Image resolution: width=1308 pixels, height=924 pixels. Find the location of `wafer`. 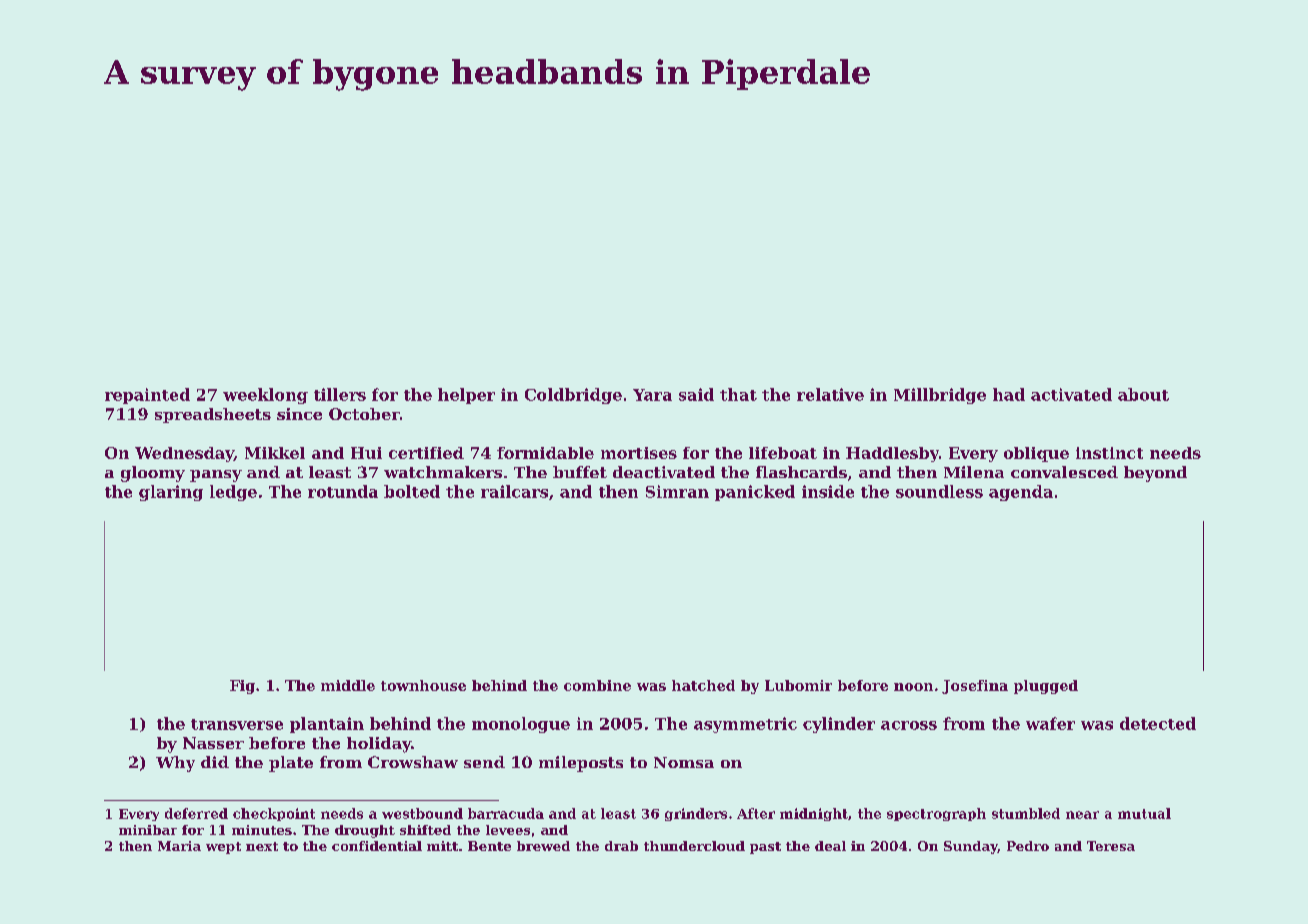

wafer is located at coordinates (1050, 723).
